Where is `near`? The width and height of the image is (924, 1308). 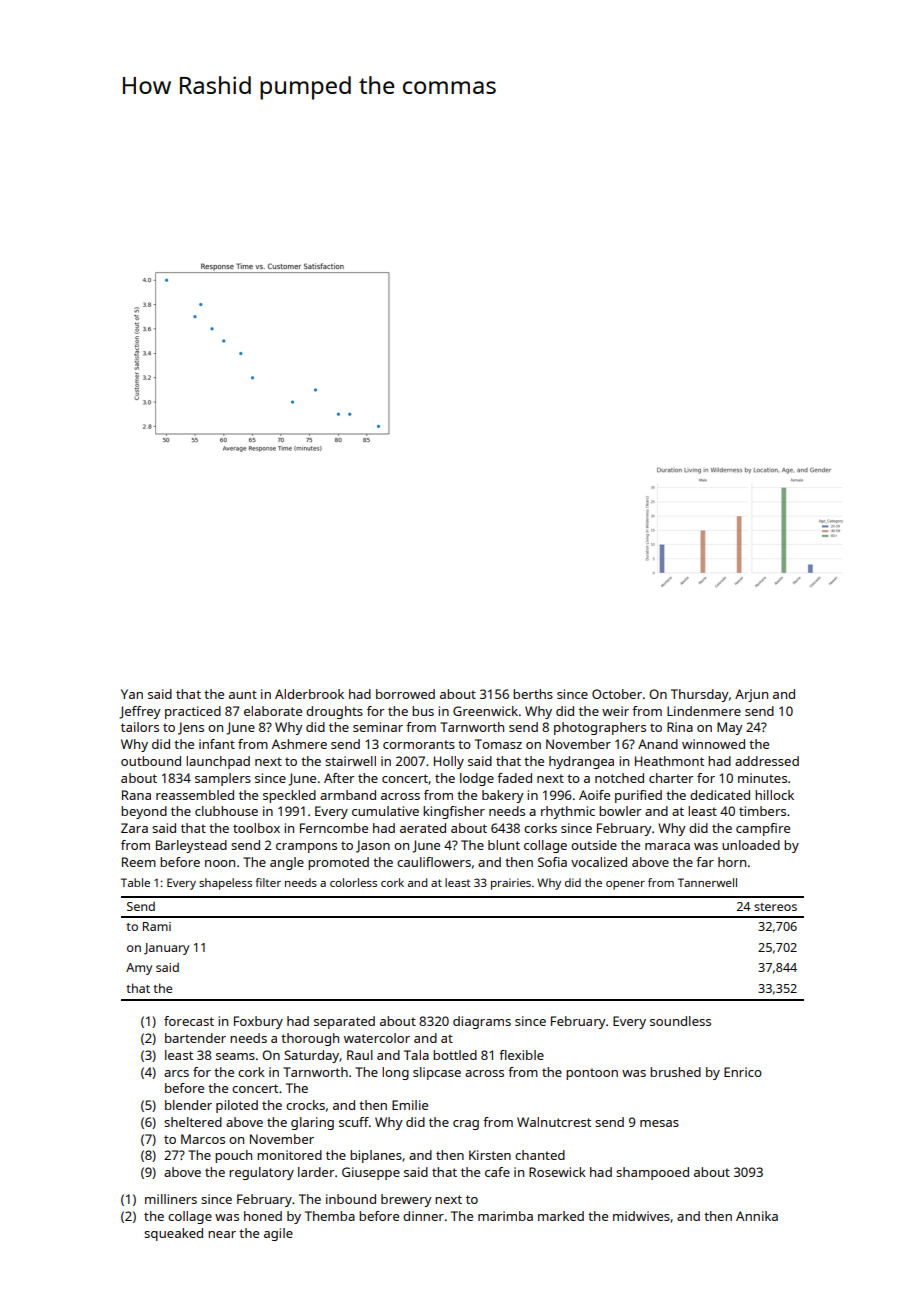 near is located at coordinates (222, 1234).
